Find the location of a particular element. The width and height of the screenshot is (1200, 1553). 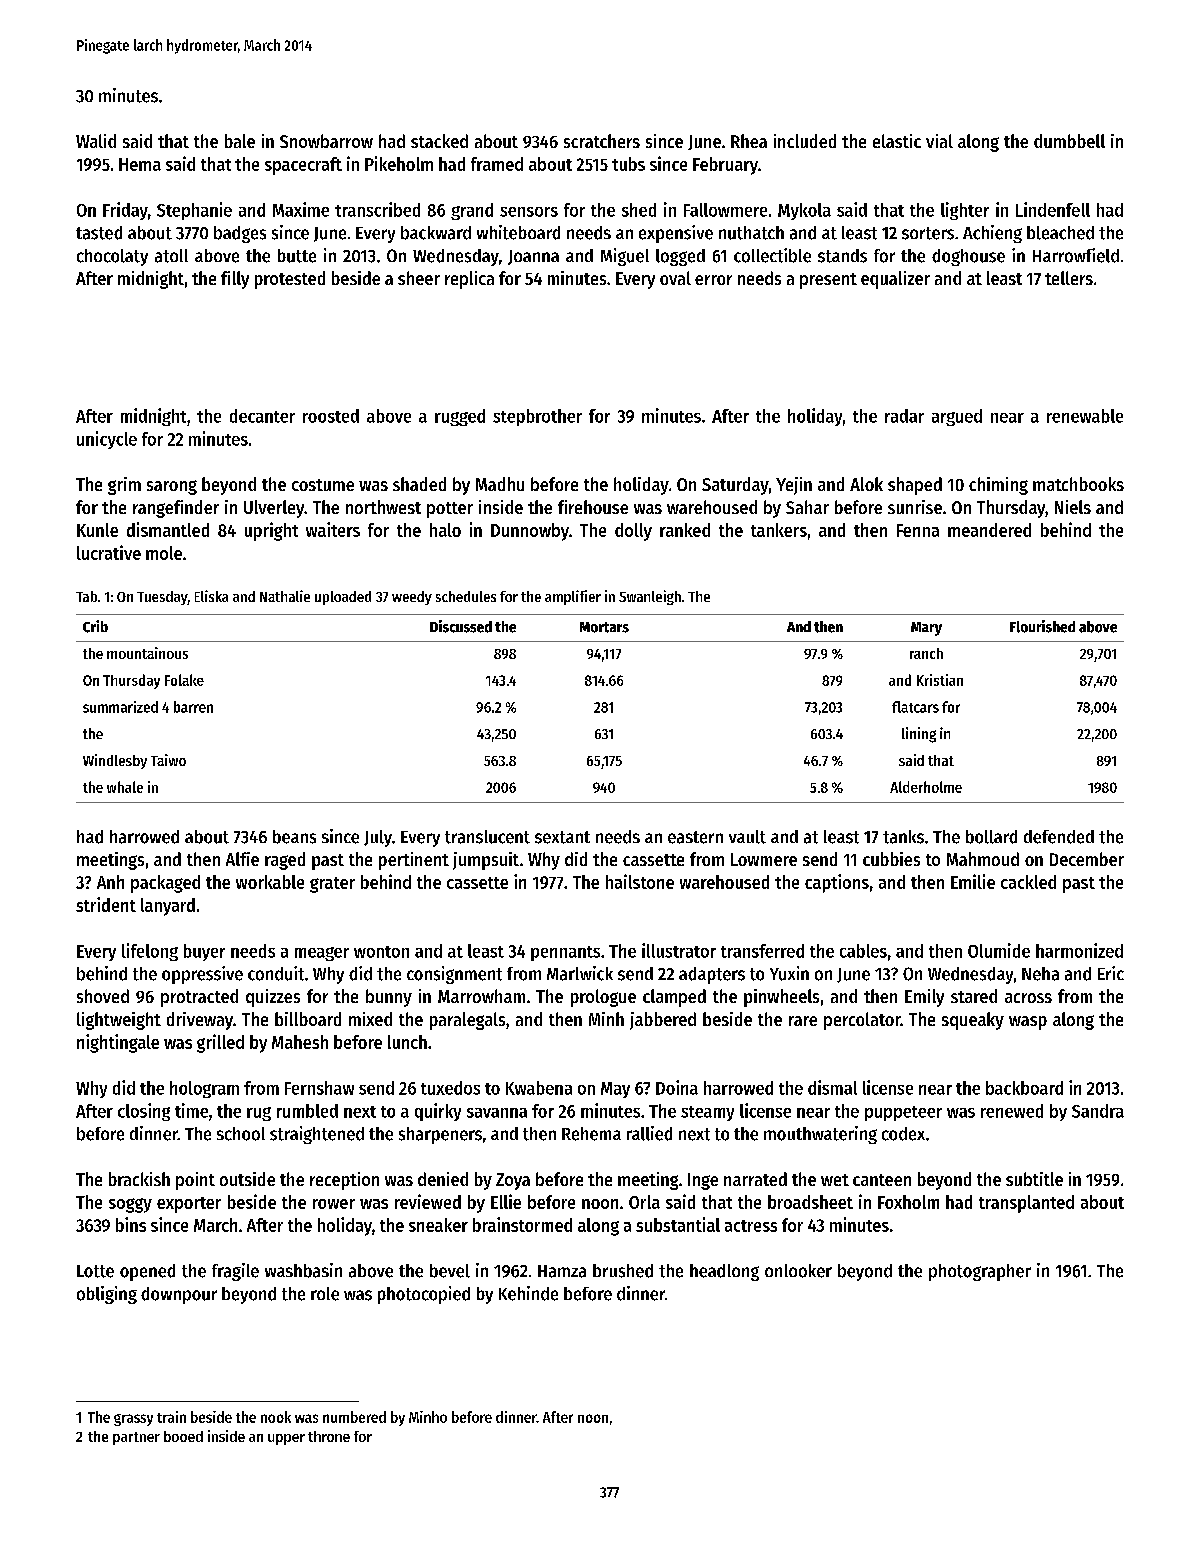

Yuxin is located at coordinates (789, 973).
